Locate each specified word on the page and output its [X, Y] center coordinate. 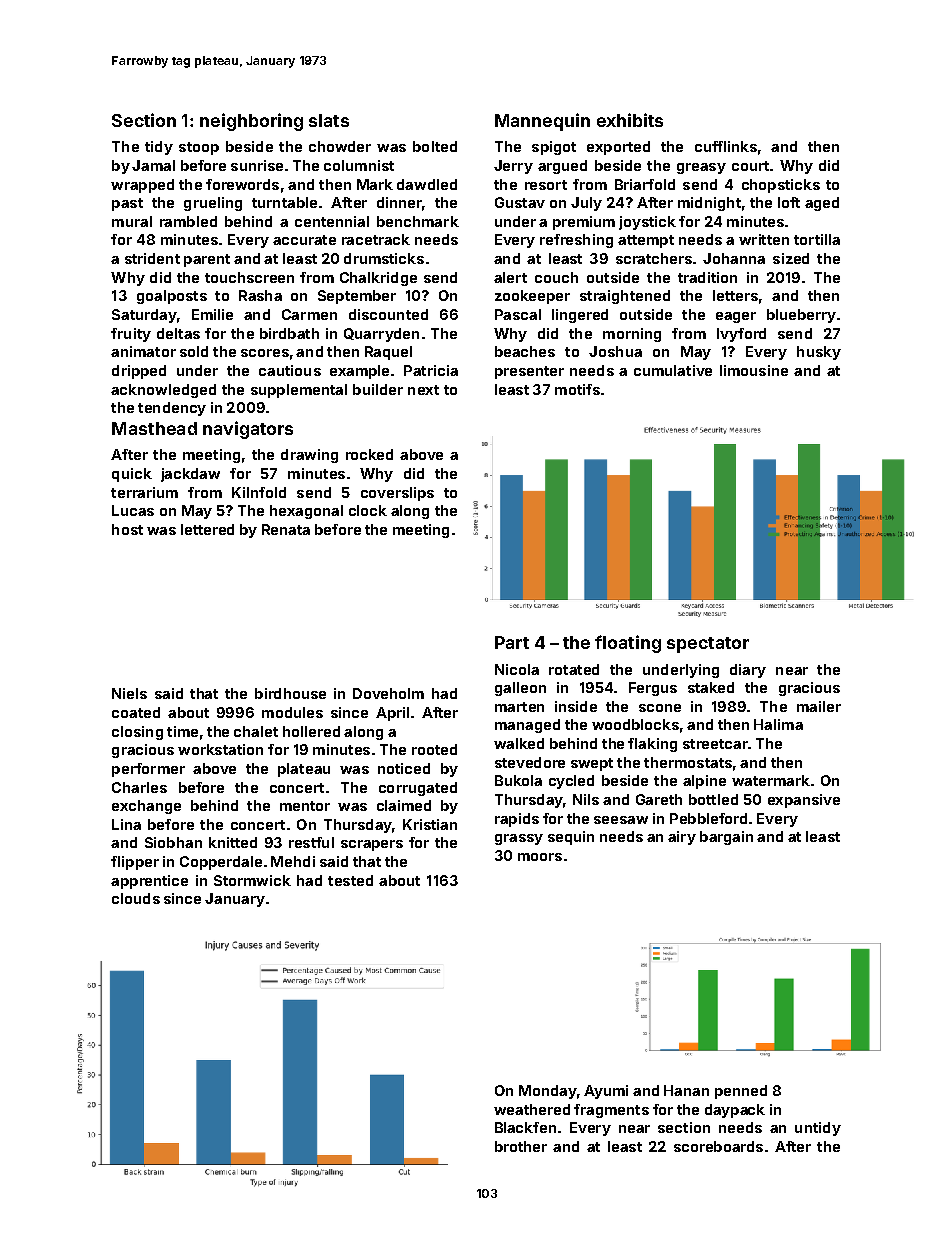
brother [521, 1146]
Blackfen [525, 1127]
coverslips [397, 494]
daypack [735, 1111]
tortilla [817, 239]
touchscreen [249, 277]
